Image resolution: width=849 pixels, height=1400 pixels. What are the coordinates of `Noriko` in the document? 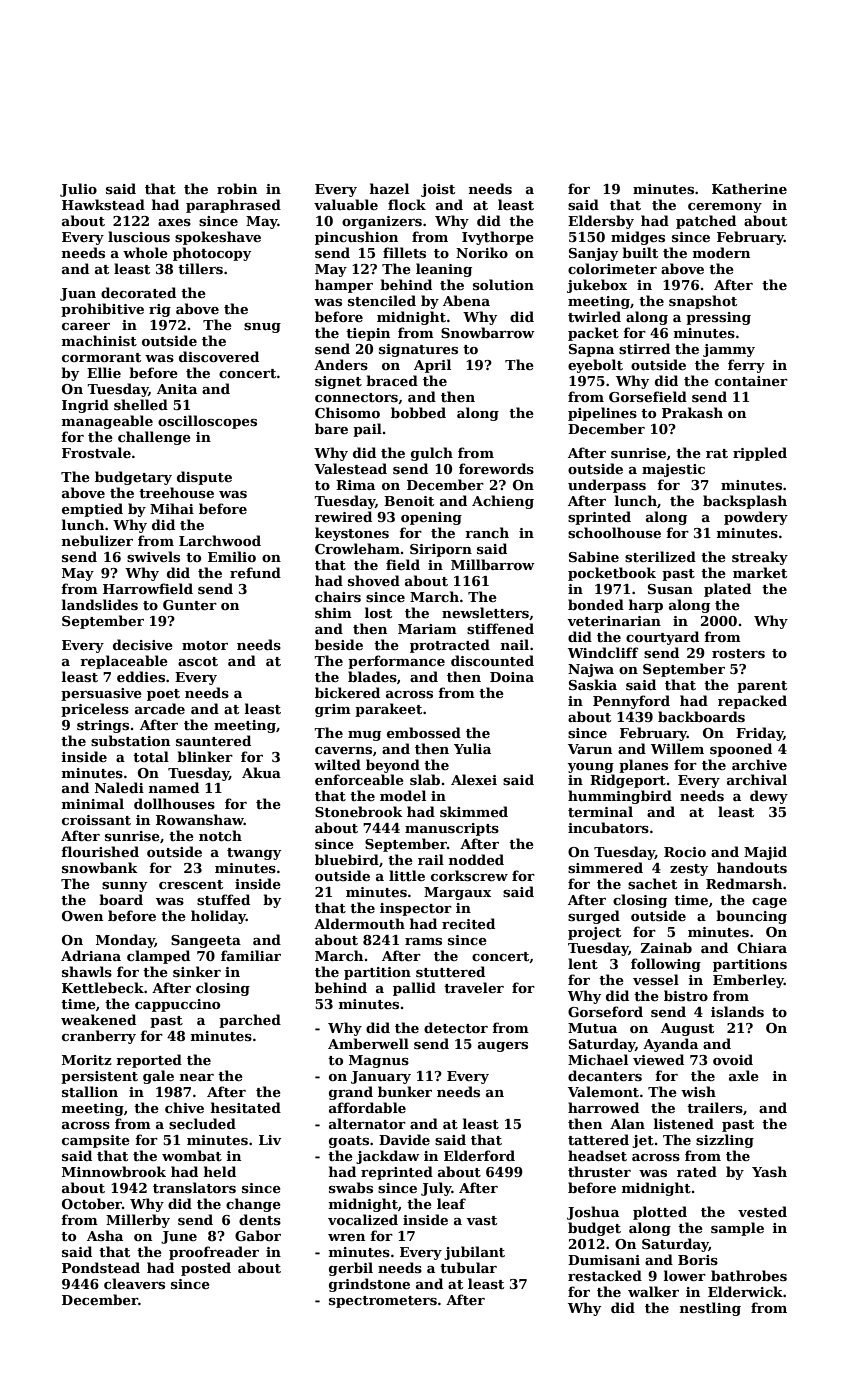 It's located at (482, 252).
